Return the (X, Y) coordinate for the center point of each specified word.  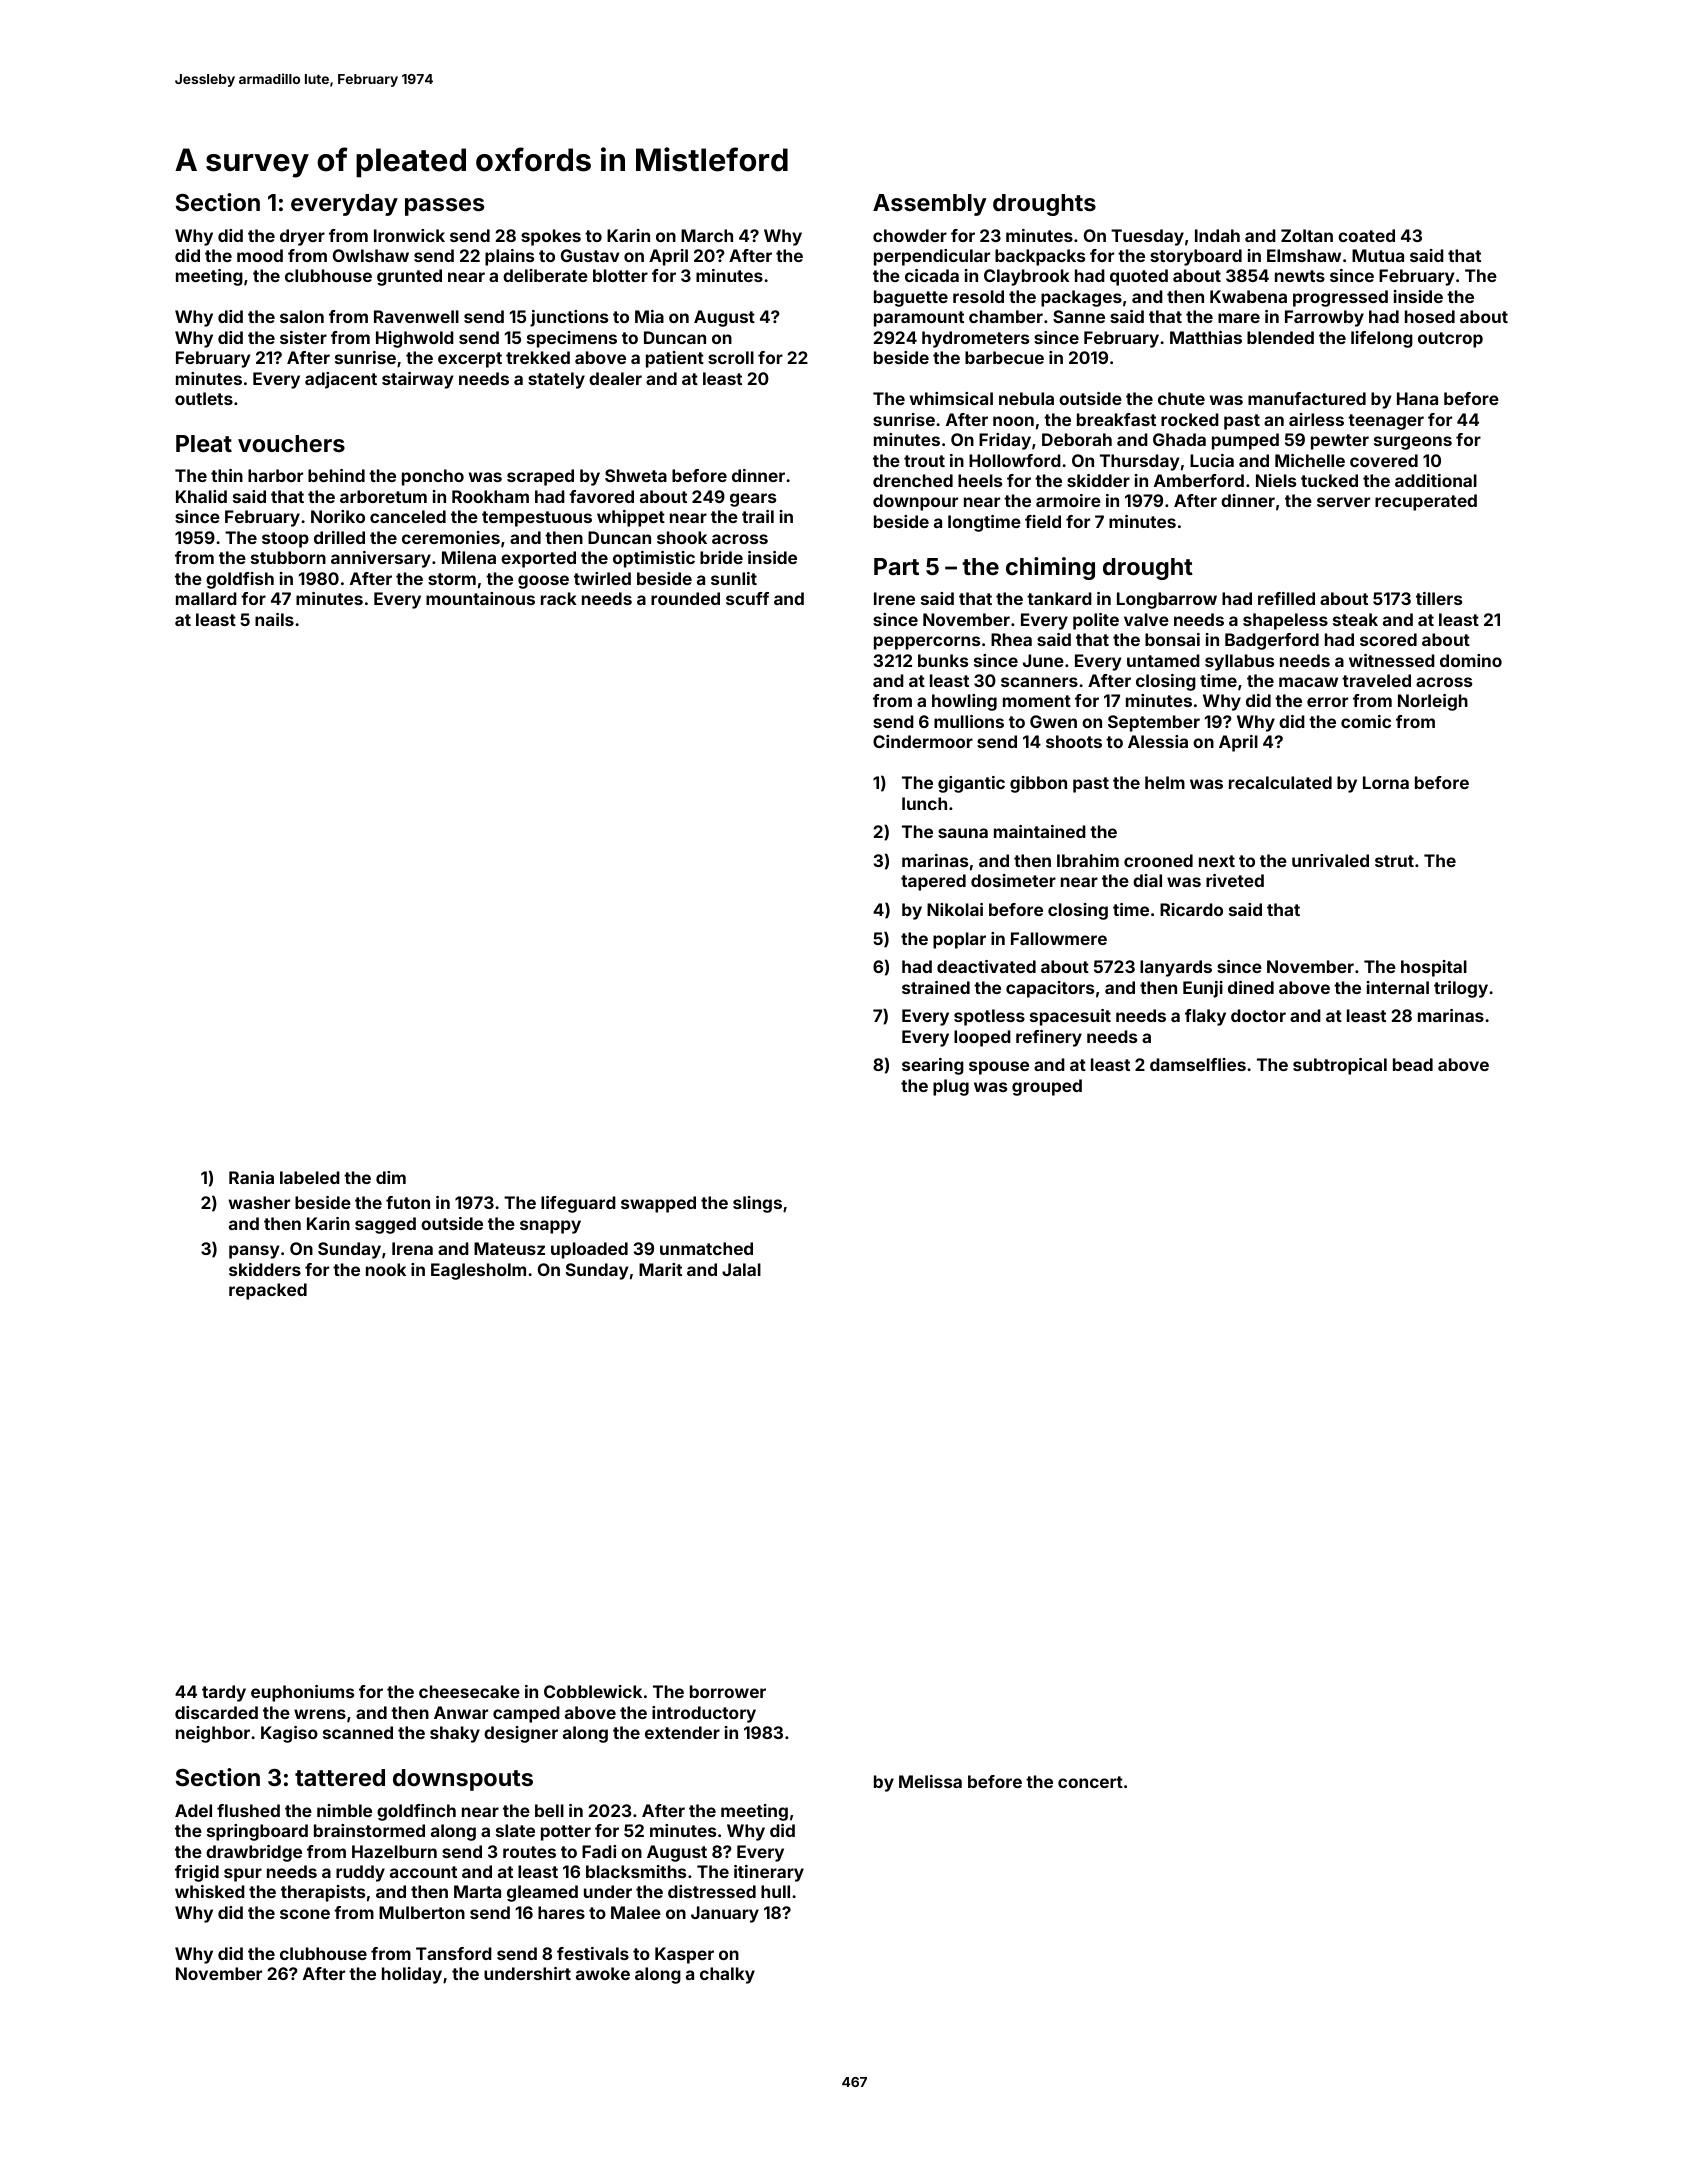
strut (1394, 861)
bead (1413, 1064)
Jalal (741, 1269)
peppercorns (927, 643)
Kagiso (289, 1734)
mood (260, 255)
